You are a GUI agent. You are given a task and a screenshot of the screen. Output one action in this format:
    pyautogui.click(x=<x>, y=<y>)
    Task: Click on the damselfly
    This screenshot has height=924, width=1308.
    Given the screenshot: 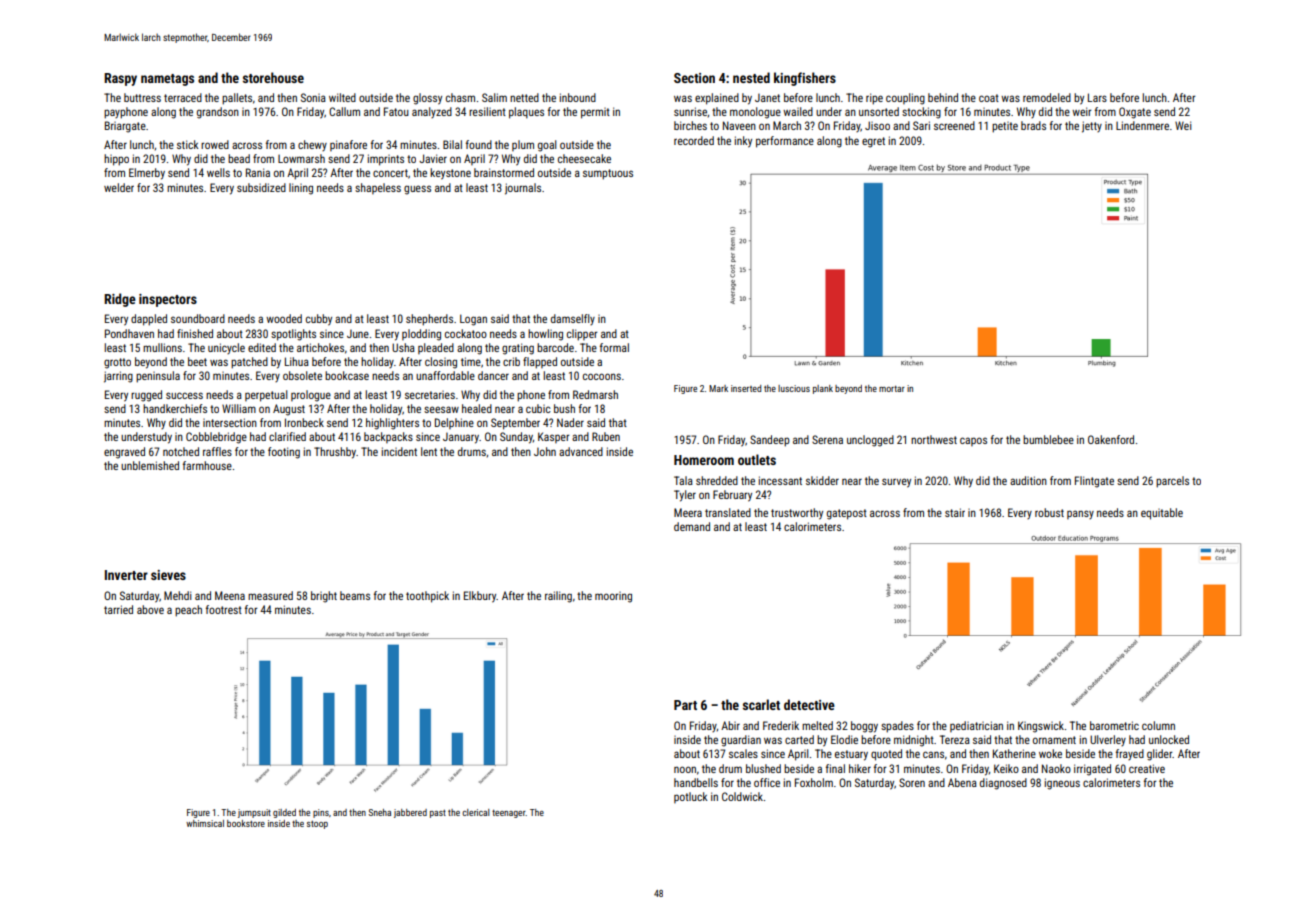 What is the action you would take?
    pyautogui.click(x=573, y=319)
